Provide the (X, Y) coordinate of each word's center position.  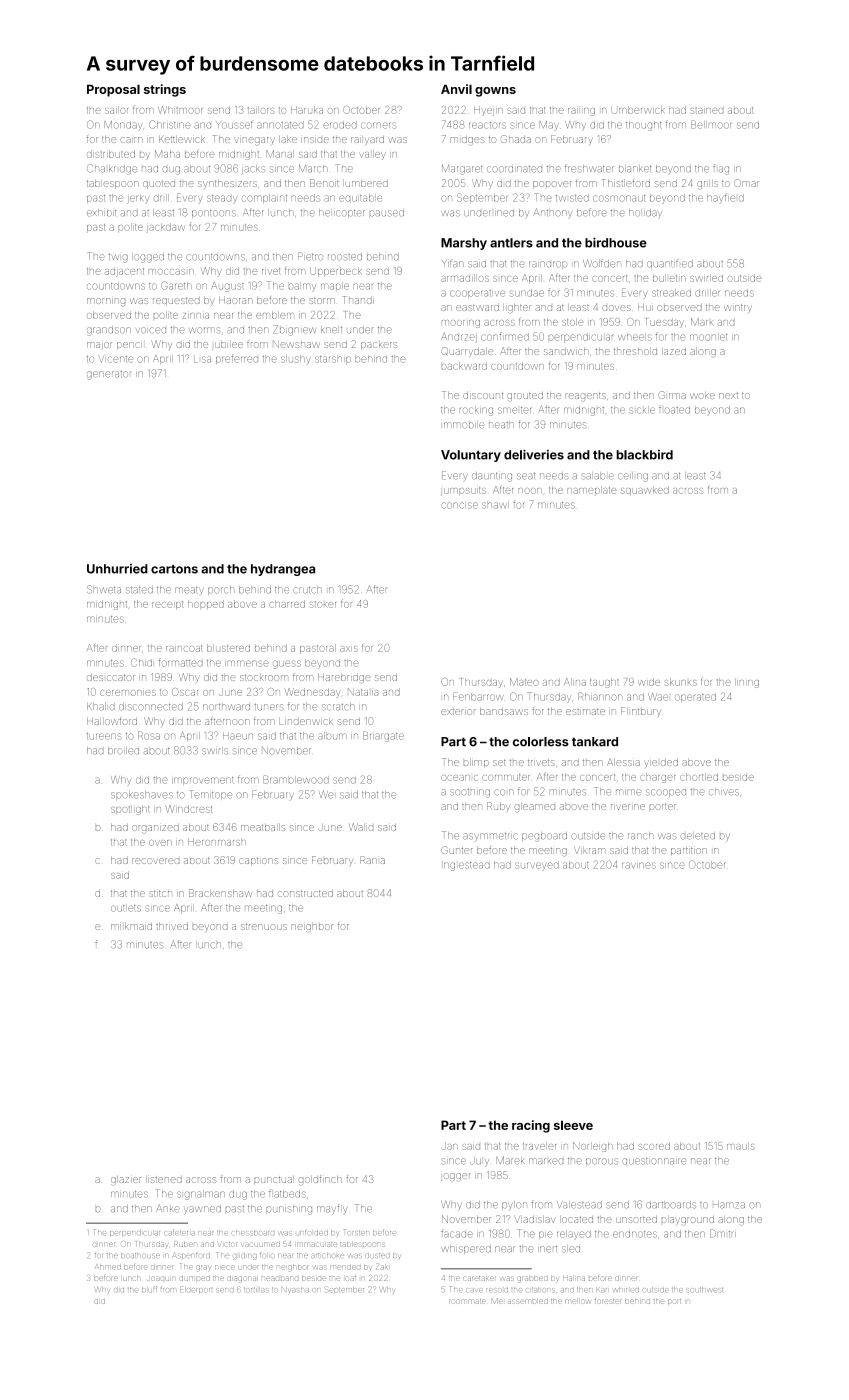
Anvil (456, 89)
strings (165, 90)
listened (165, 1179)
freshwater (589, 168)
